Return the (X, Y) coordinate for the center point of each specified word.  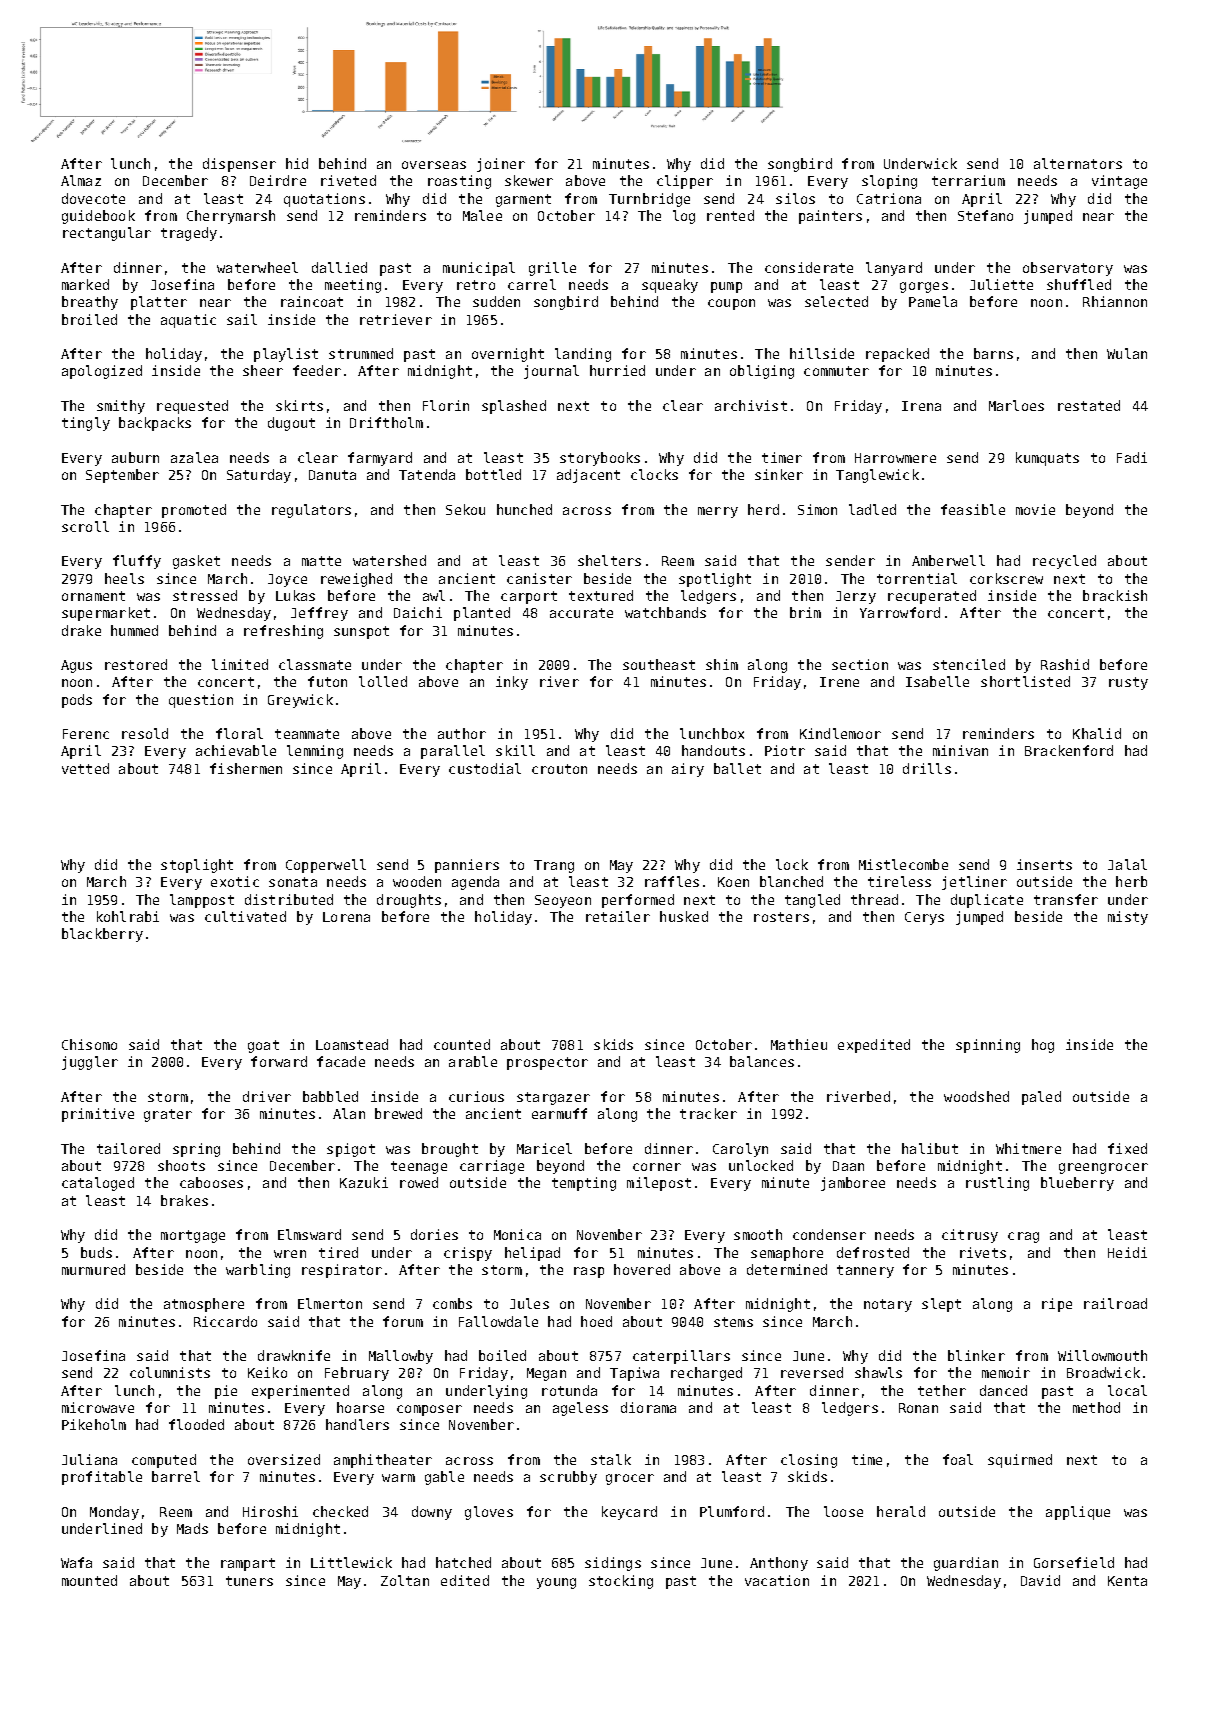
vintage (1119, 182)
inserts (1044, 864)
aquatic (188, 321)
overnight (508, 355)
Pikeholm (94, 1424)
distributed (289, 899)
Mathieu (799, 1044)
